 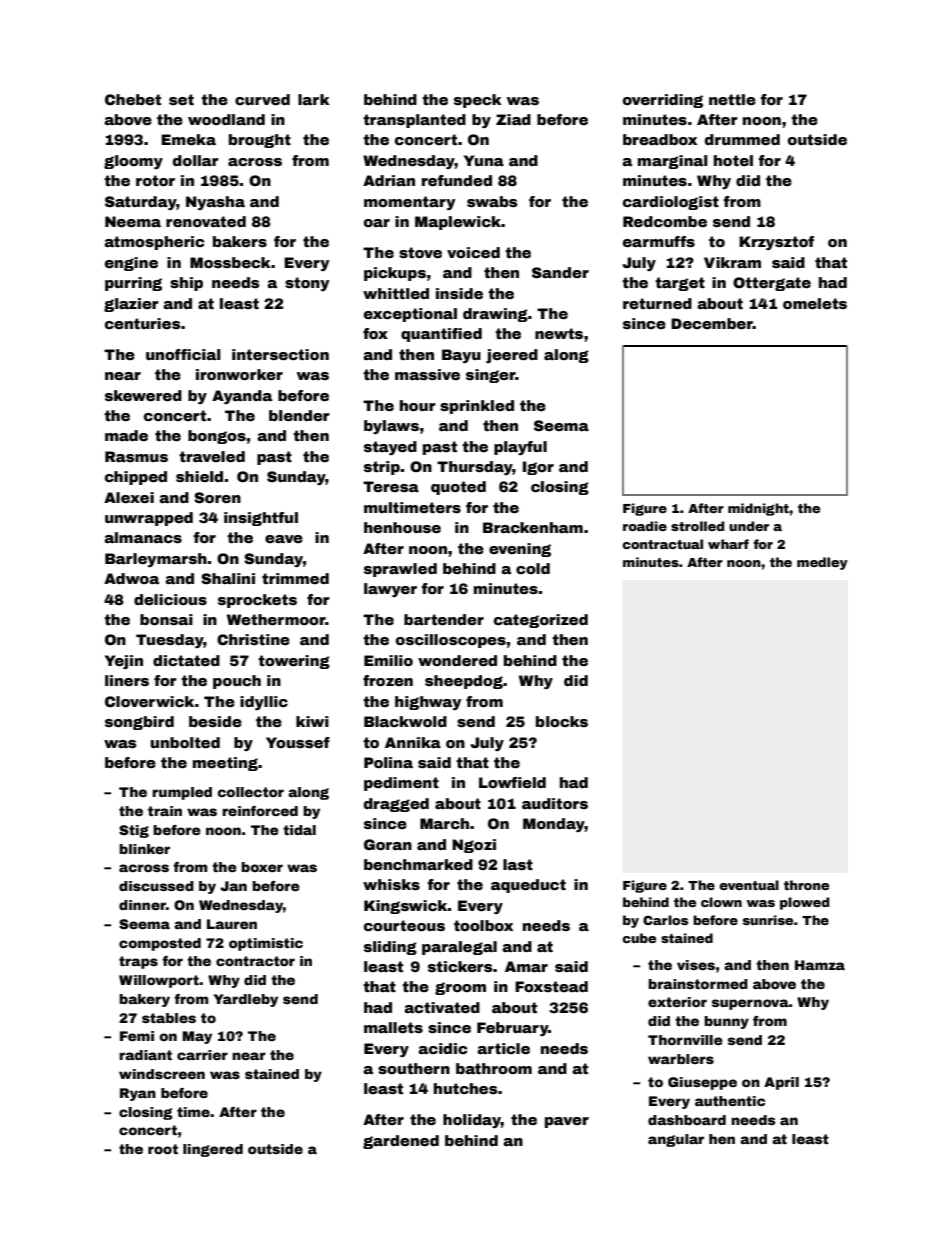 What do you see at coordinates (213, 1150) in the screenshot?
I see `lingered` at bounding box center [213, 1150].
